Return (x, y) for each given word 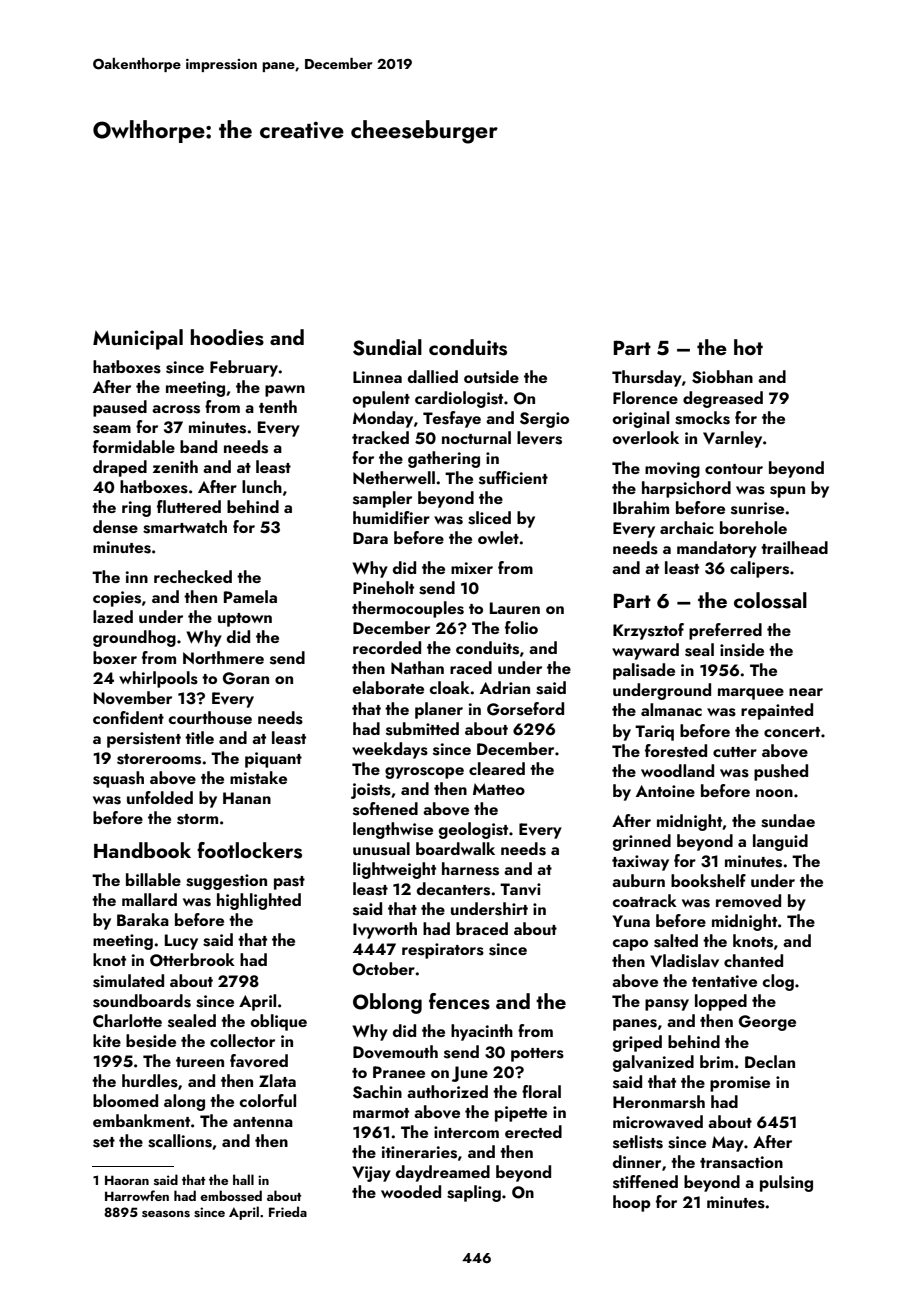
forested (676, 751)
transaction (741, 1162)
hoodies (227, 337)
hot (748, 347)
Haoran (127, 1180)
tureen (200, 1062)
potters (537, 1055)
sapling (474, 1193)
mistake (258, 778)
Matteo (499, 789)
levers (539, 438)
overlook (646, 437)
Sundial (387, 347)
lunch (262, 486)
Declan (770, 1061)
